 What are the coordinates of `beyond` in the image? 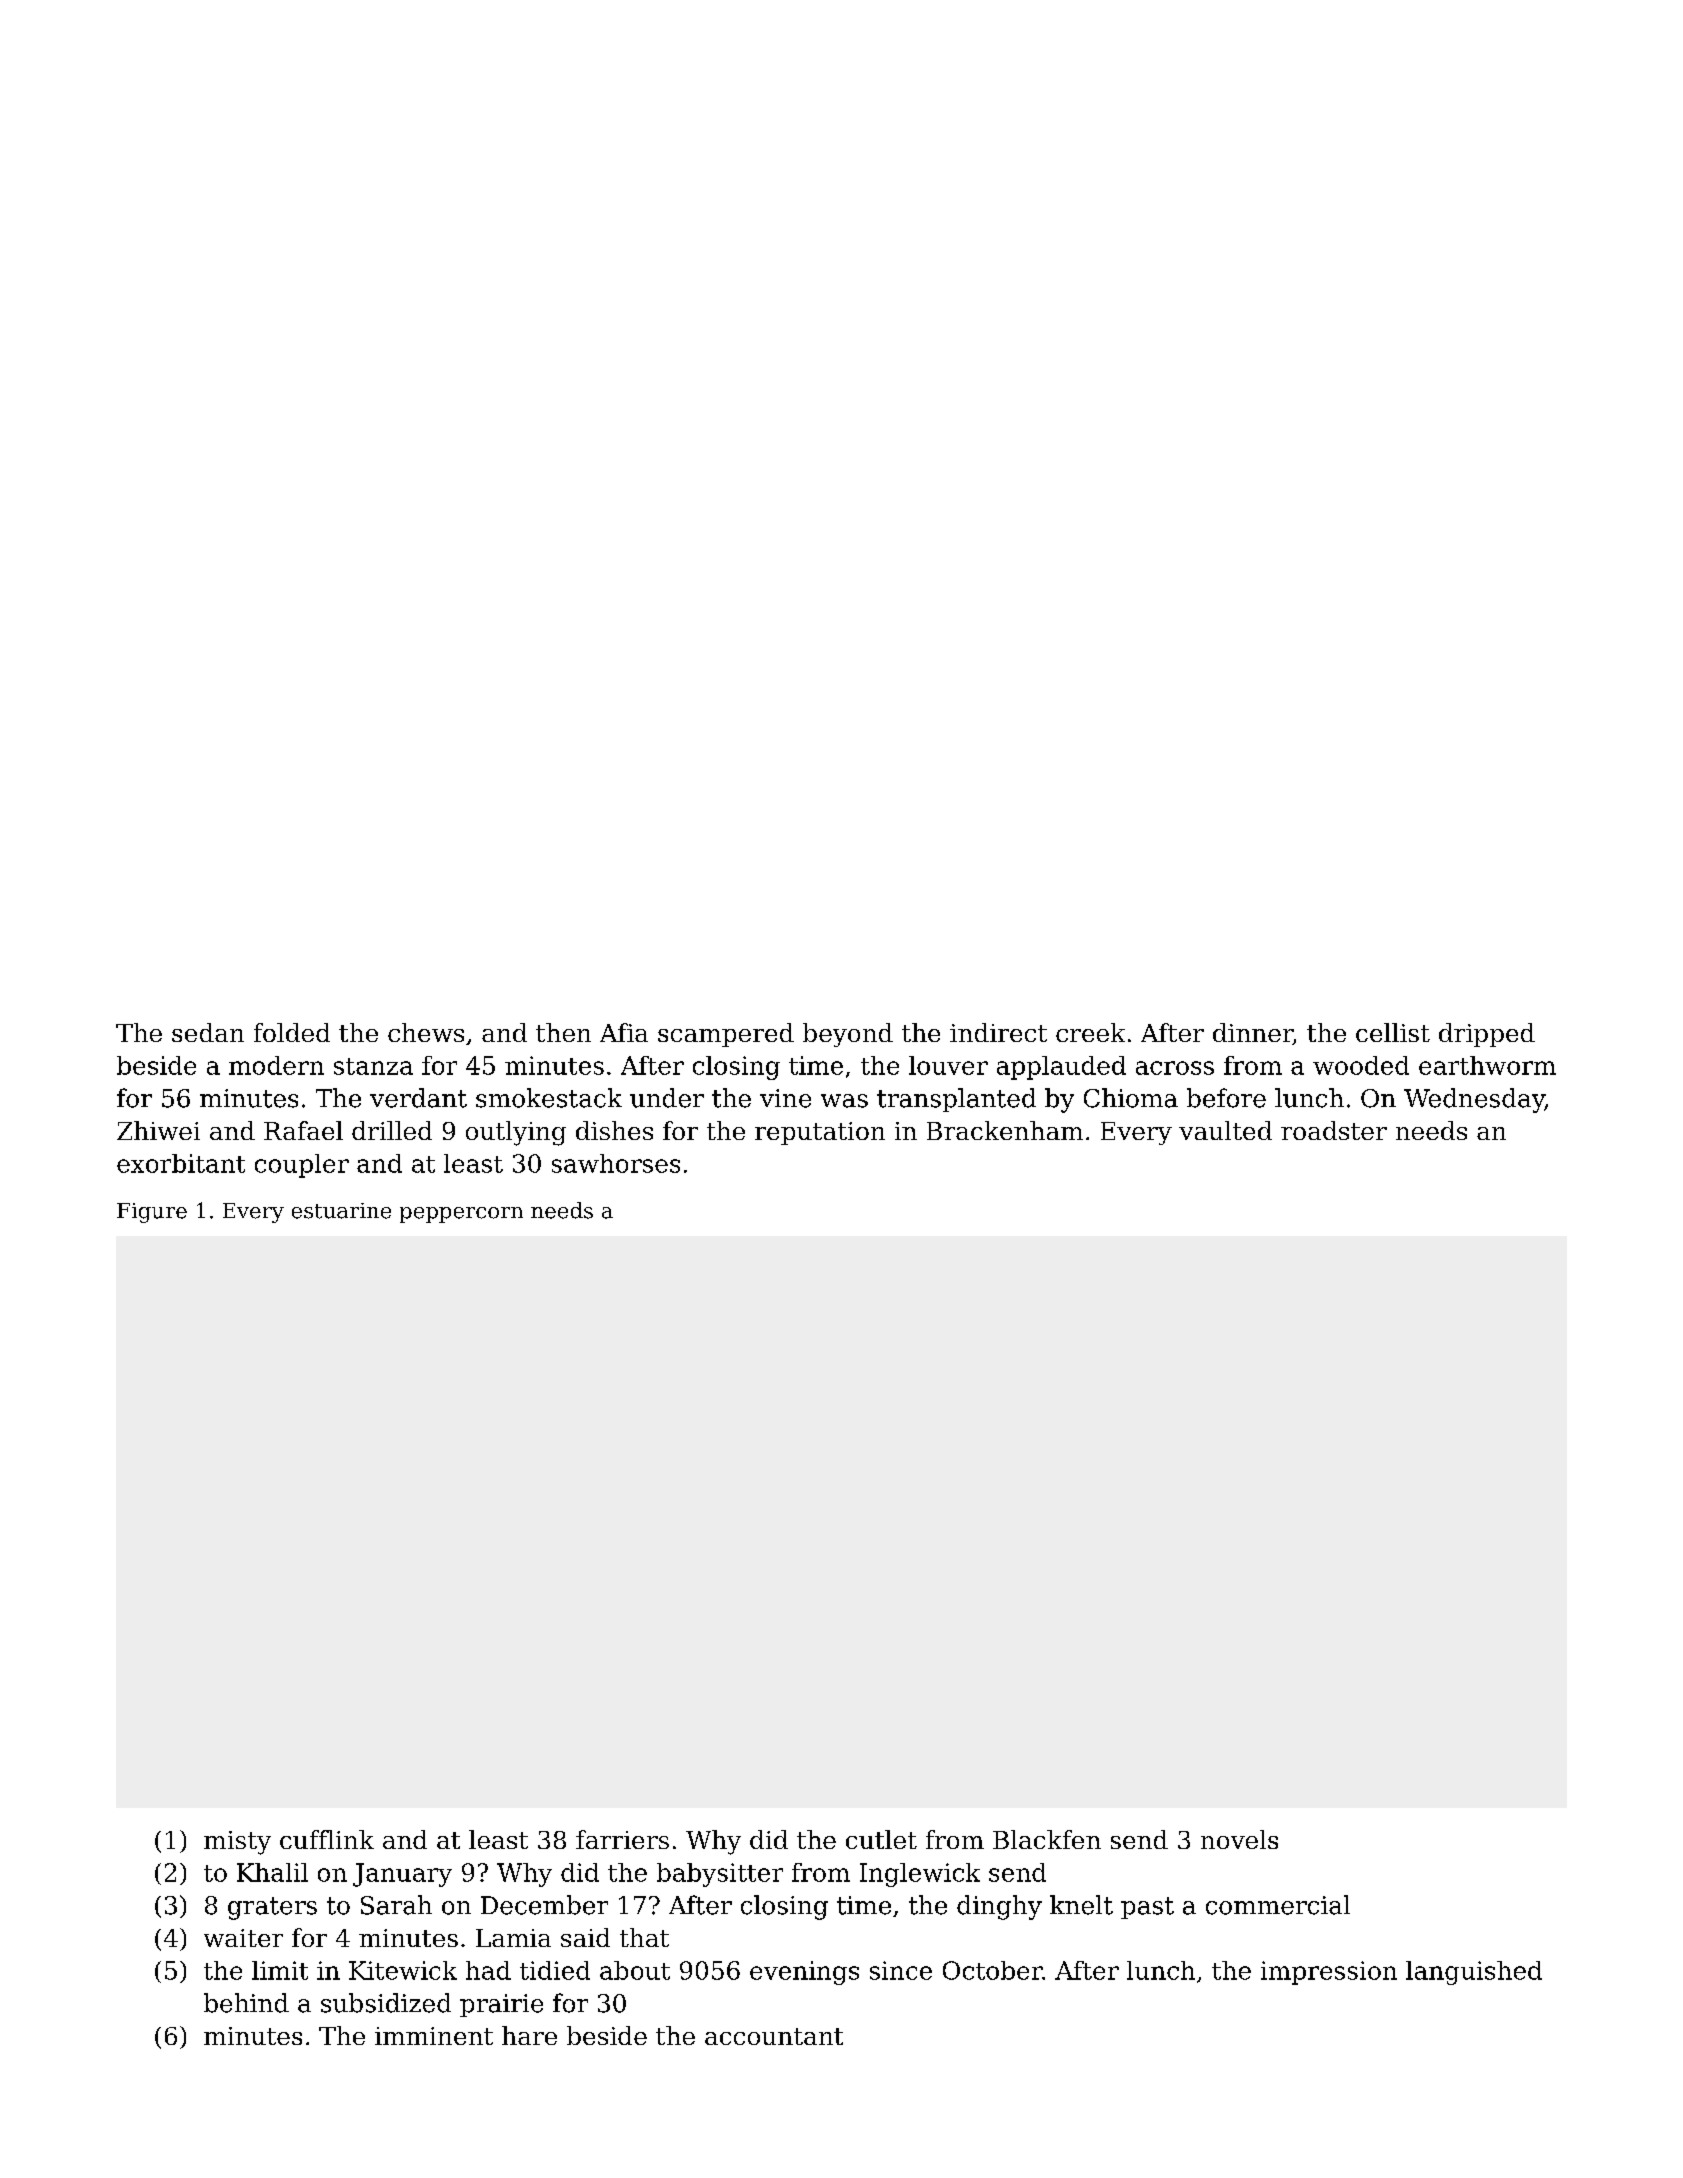 It's located at (848, 1035).
